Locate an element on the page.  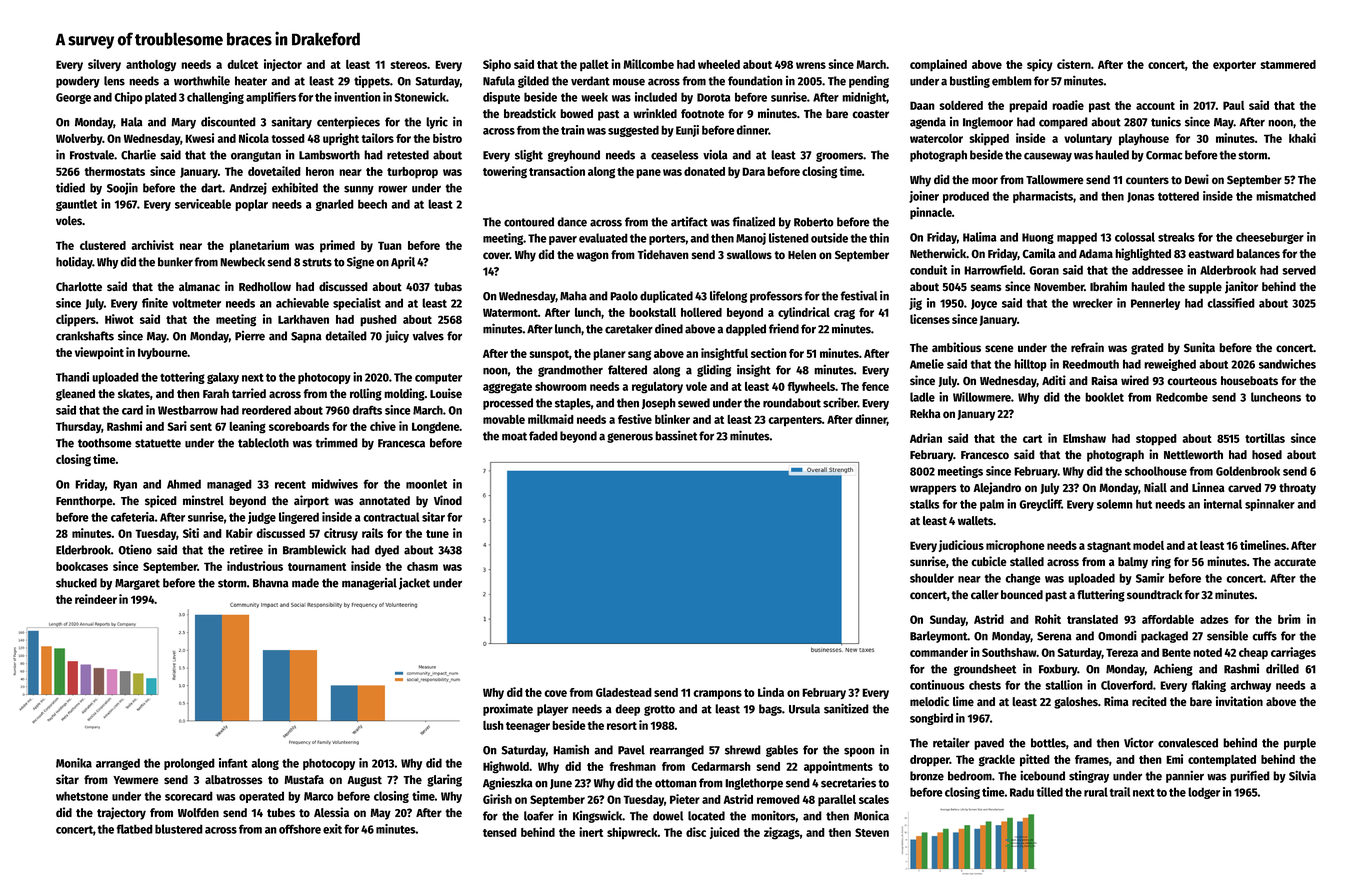
stammered is located at coordinates (1288, 64).
